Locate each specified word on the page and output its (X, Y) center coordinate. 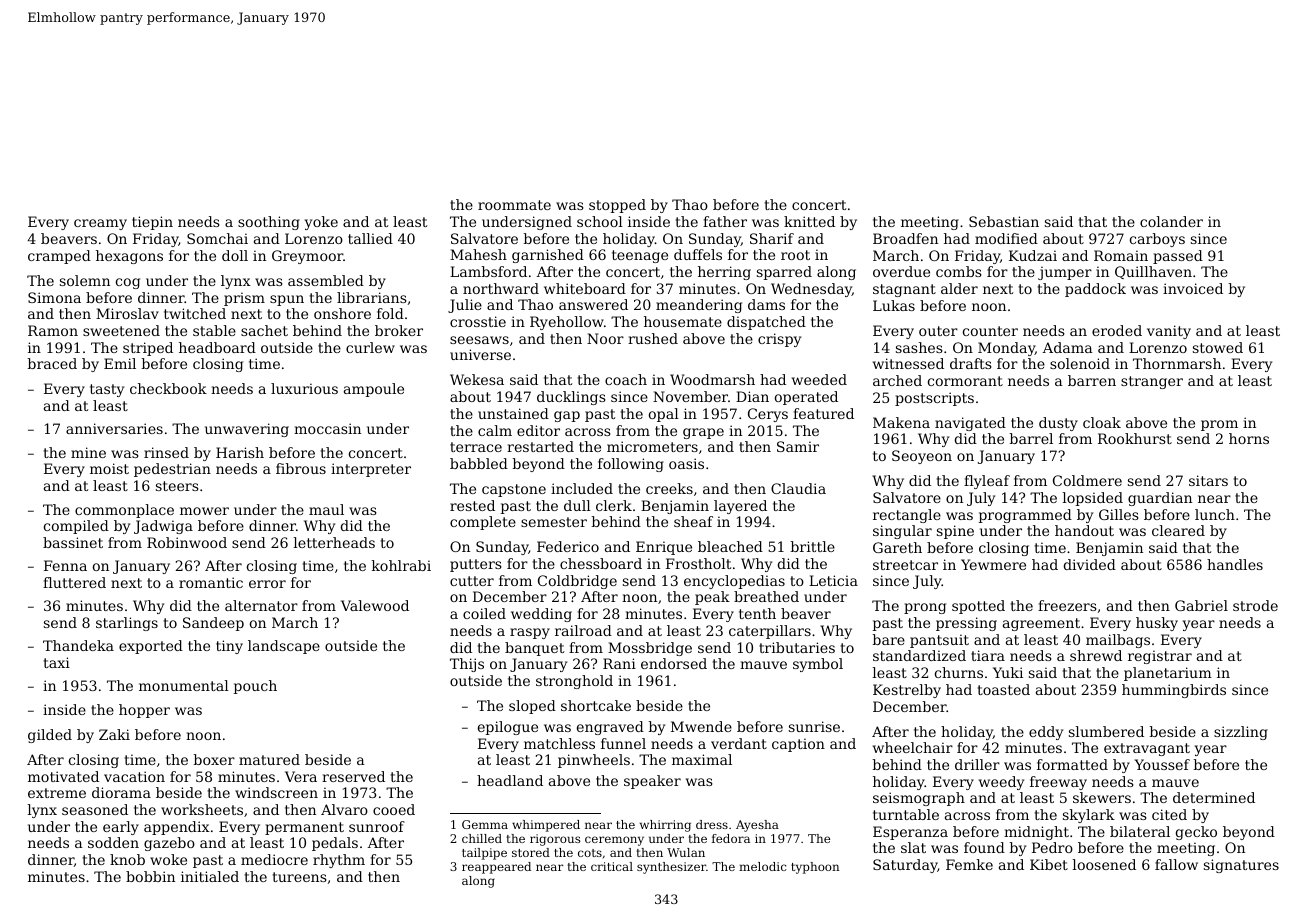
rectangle (907, 516)
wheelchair (913, 747)
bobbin (150, 876)
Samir (798, 446)
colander (1171, 221)
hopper (144, 711)
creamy (100, 224)
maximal (702, 759)
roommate (514, 205)
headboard (217, 347)
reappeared (496, 868)
